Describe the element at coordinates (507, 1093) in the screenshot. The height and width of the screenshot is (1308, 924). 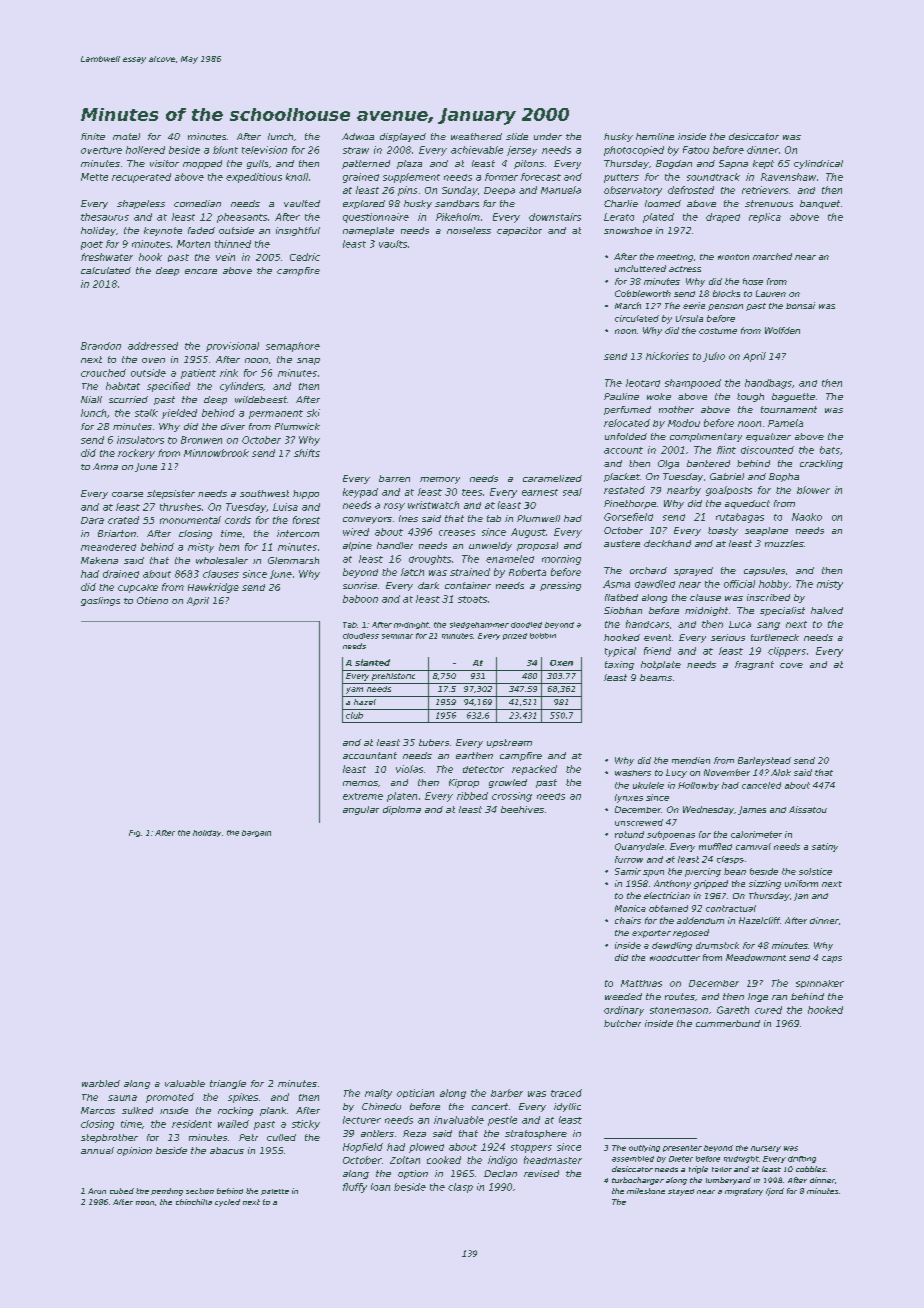
I see `barber` at that location.
